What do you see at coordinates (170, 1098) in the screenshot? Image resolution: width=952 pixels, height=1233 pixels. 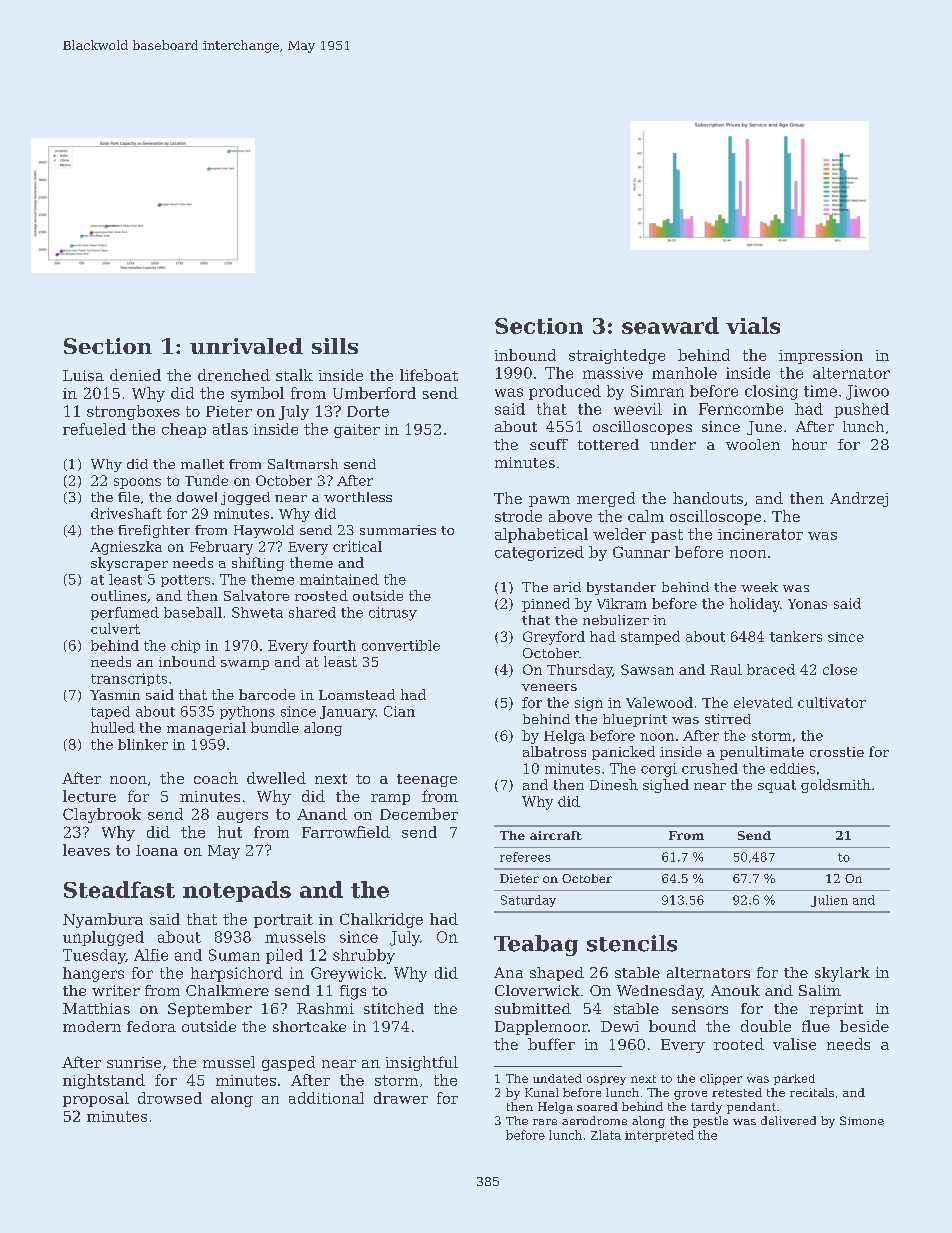 I see `drowsed` at bounding box center [170, 1098].
